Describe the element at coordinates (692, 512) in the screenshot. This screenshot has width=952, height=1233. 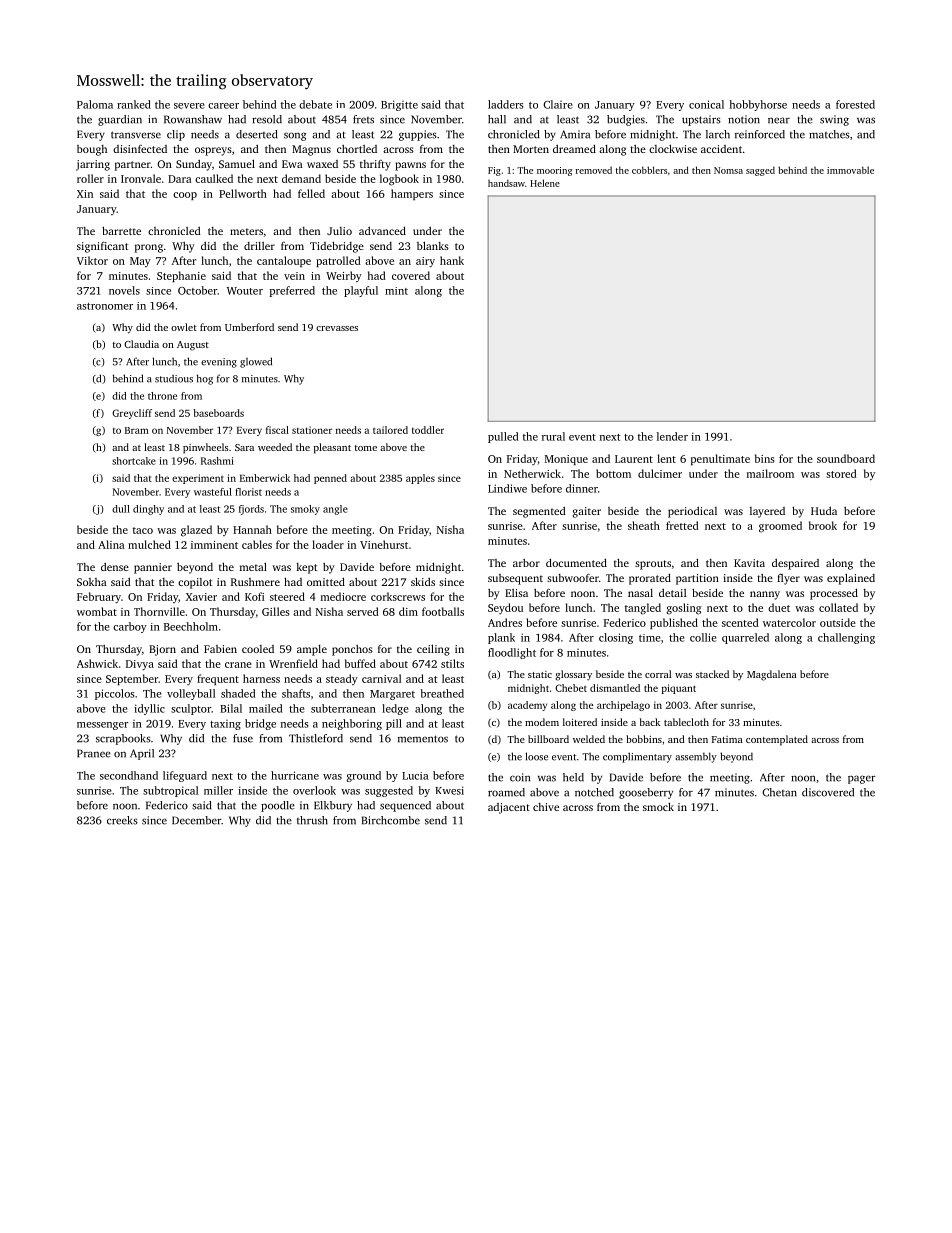
I see `periodical` at that location.
